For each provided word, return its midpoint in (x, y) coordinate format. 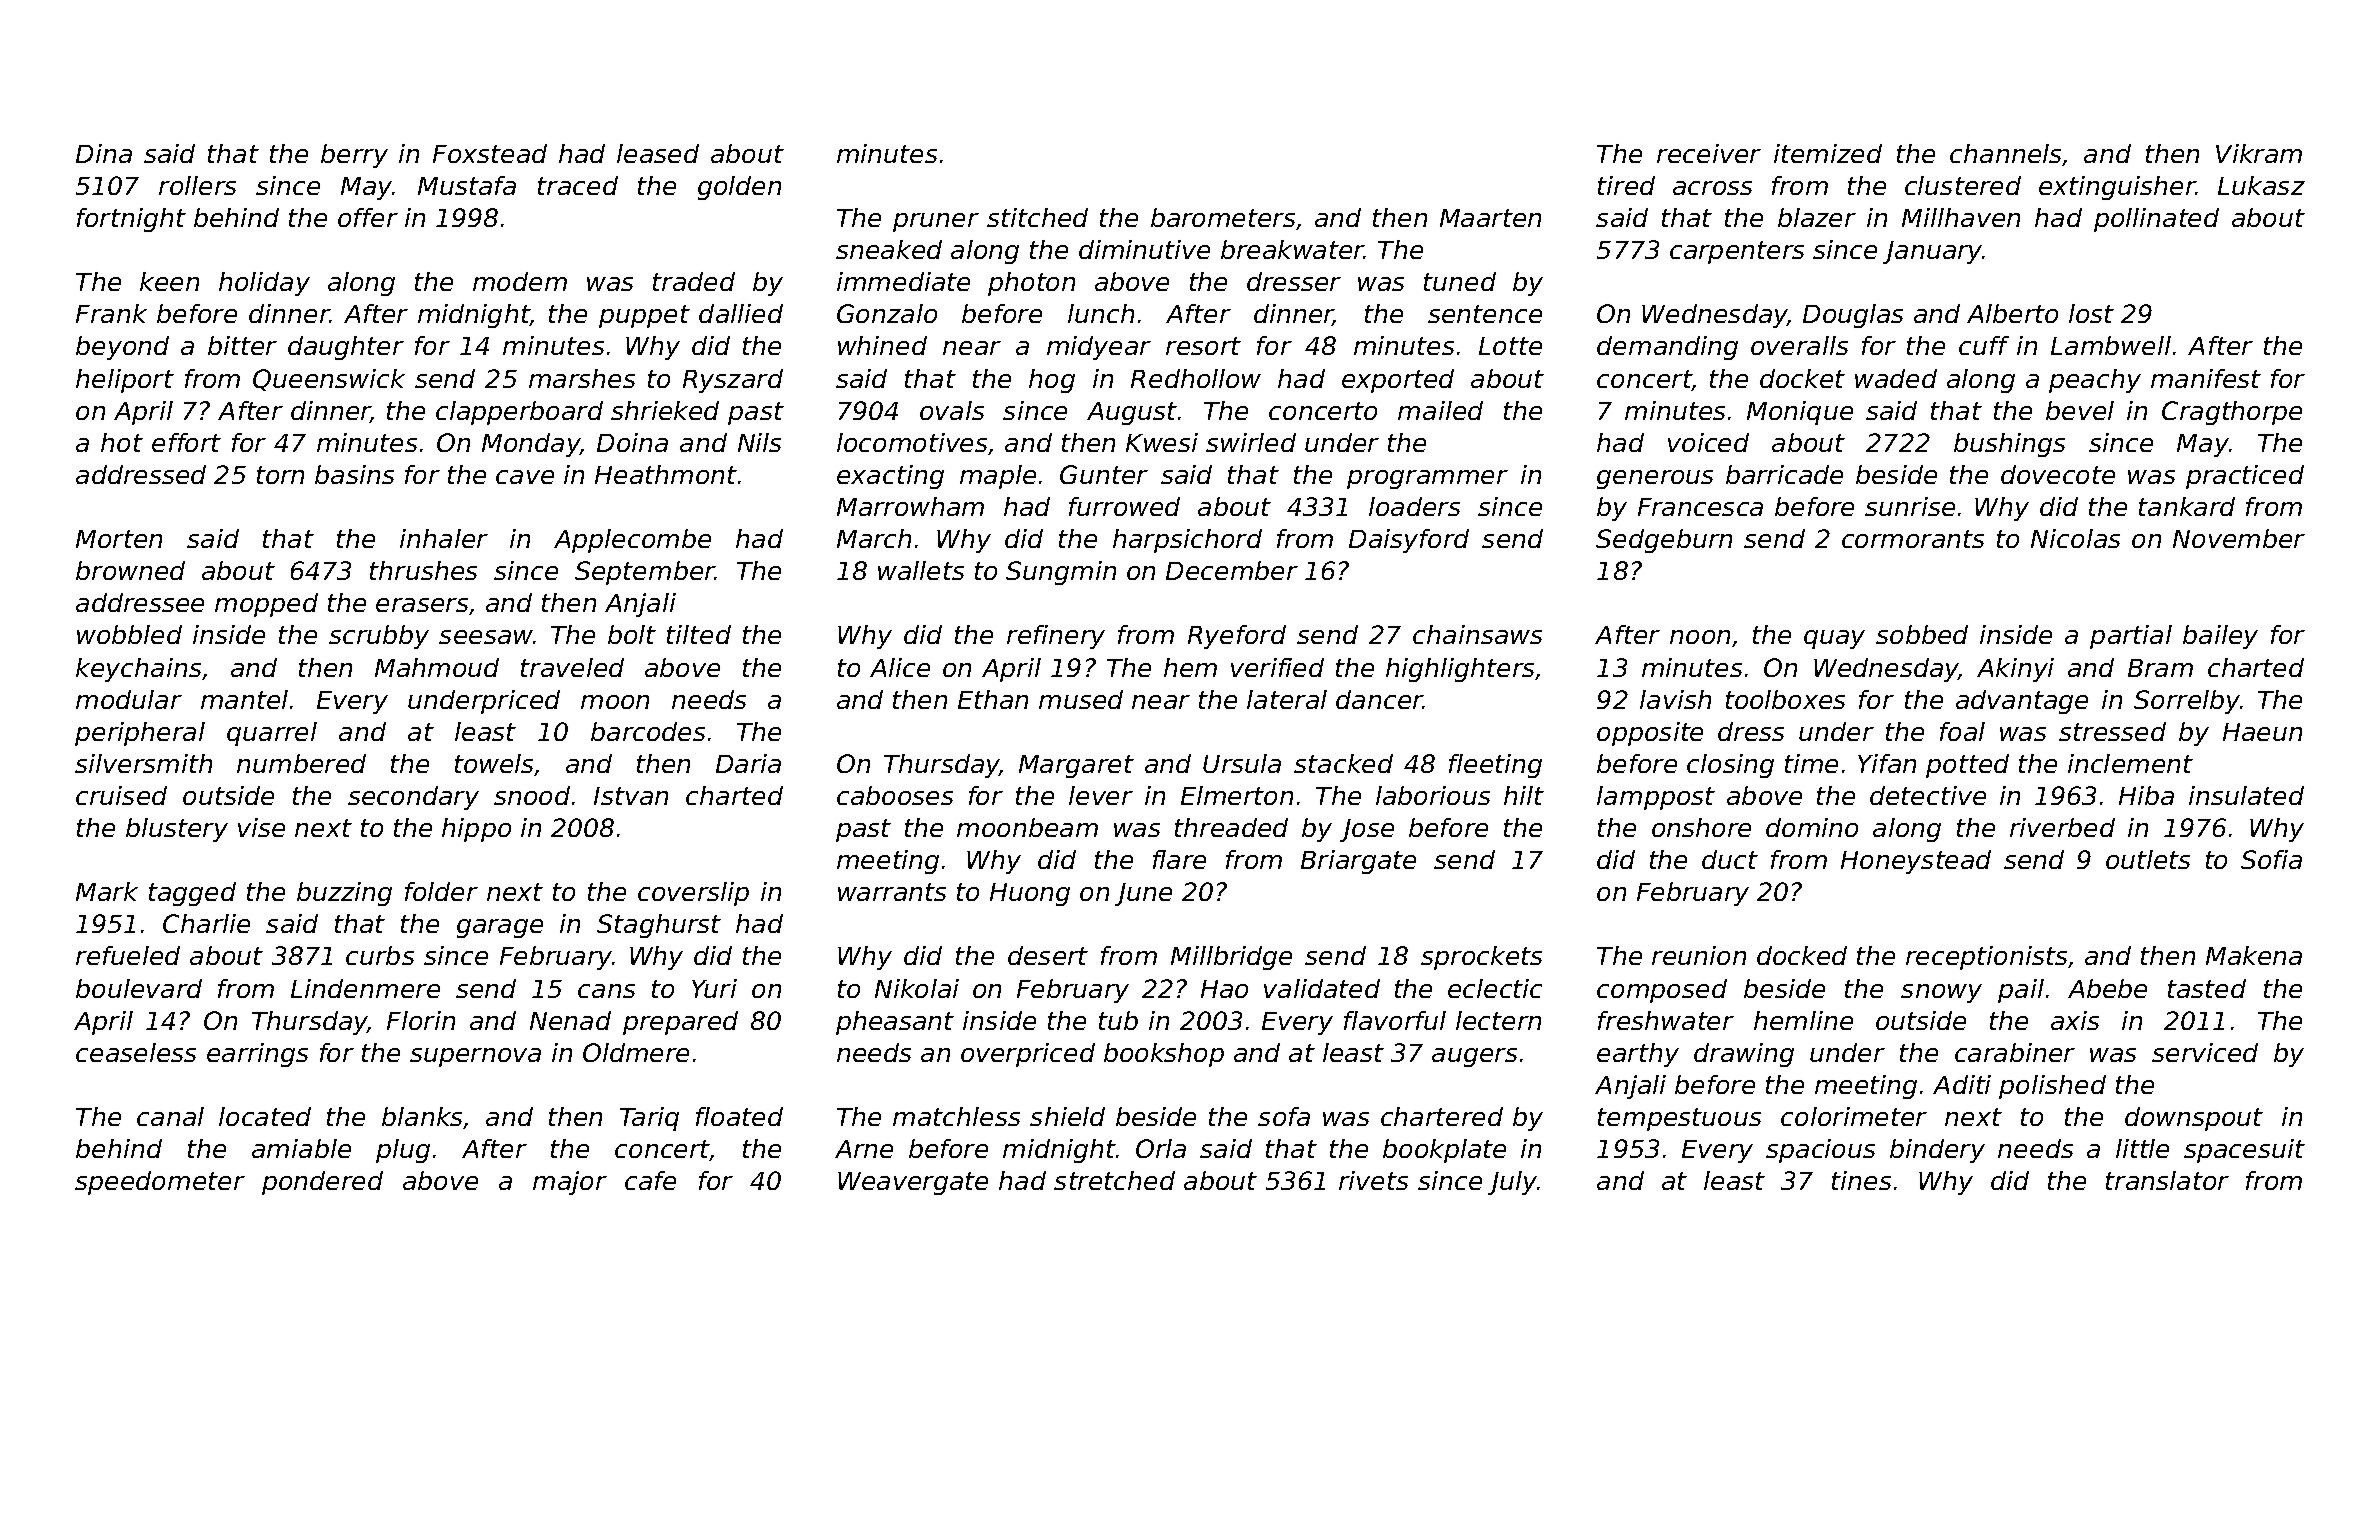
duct (1730, 859)
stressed (2112, 731)
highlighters (1460, 670)
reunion (1699, 955)
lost (2091, 313)
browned (130, 570)
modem (520, 281)
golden (739, 188)
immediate (903, 281)
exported (1398, 381)
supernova (475, 1057)
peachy (2095, 381)
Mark (107, 891)
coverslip (693, 894)
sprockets (1481, 958)
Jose (1367, 830)
